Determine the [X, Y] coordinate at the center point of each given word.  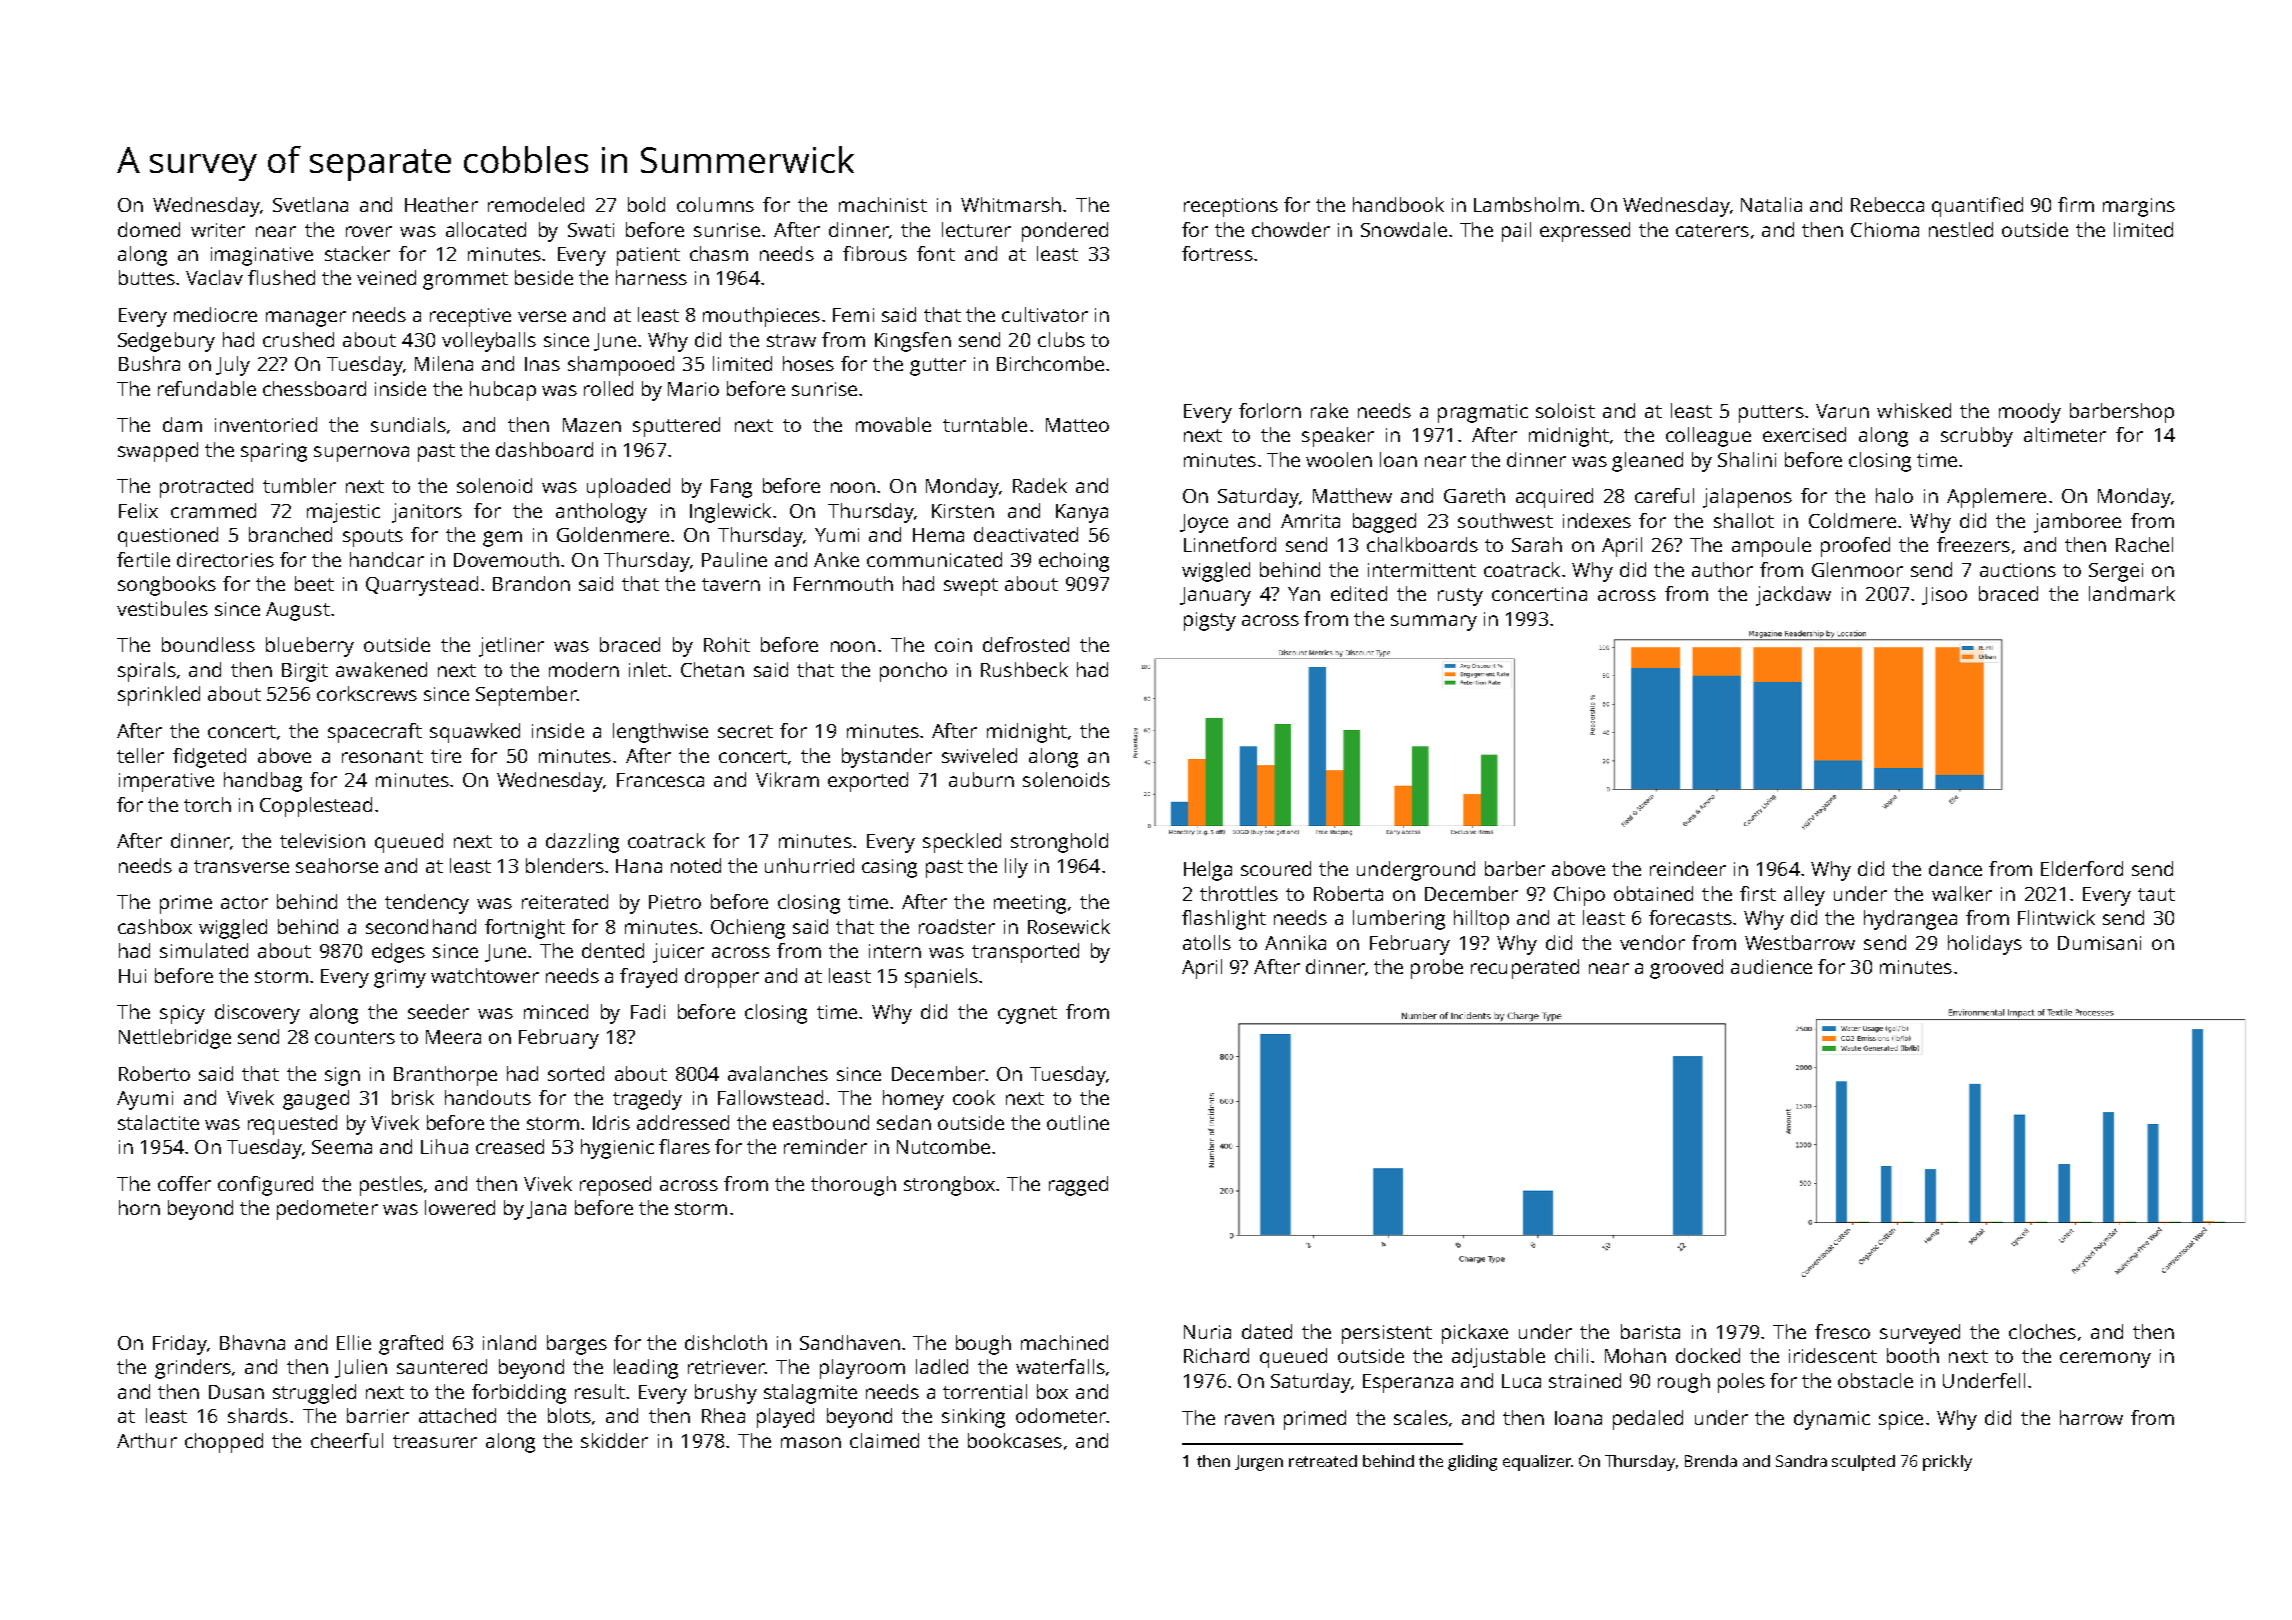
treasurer [435, 1441]
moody [2030, 413]
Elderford [2082, 868]
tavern [731, 584]
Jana [546, 1210]
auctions [2018, 570]
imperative [166, 782]
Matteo [1077, 425]
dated [1267, 1331]
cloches [2042, 1331]
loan [1398, 459]
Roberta [1348, 893]
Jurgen [1259, 1463]
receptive [470, 317]
